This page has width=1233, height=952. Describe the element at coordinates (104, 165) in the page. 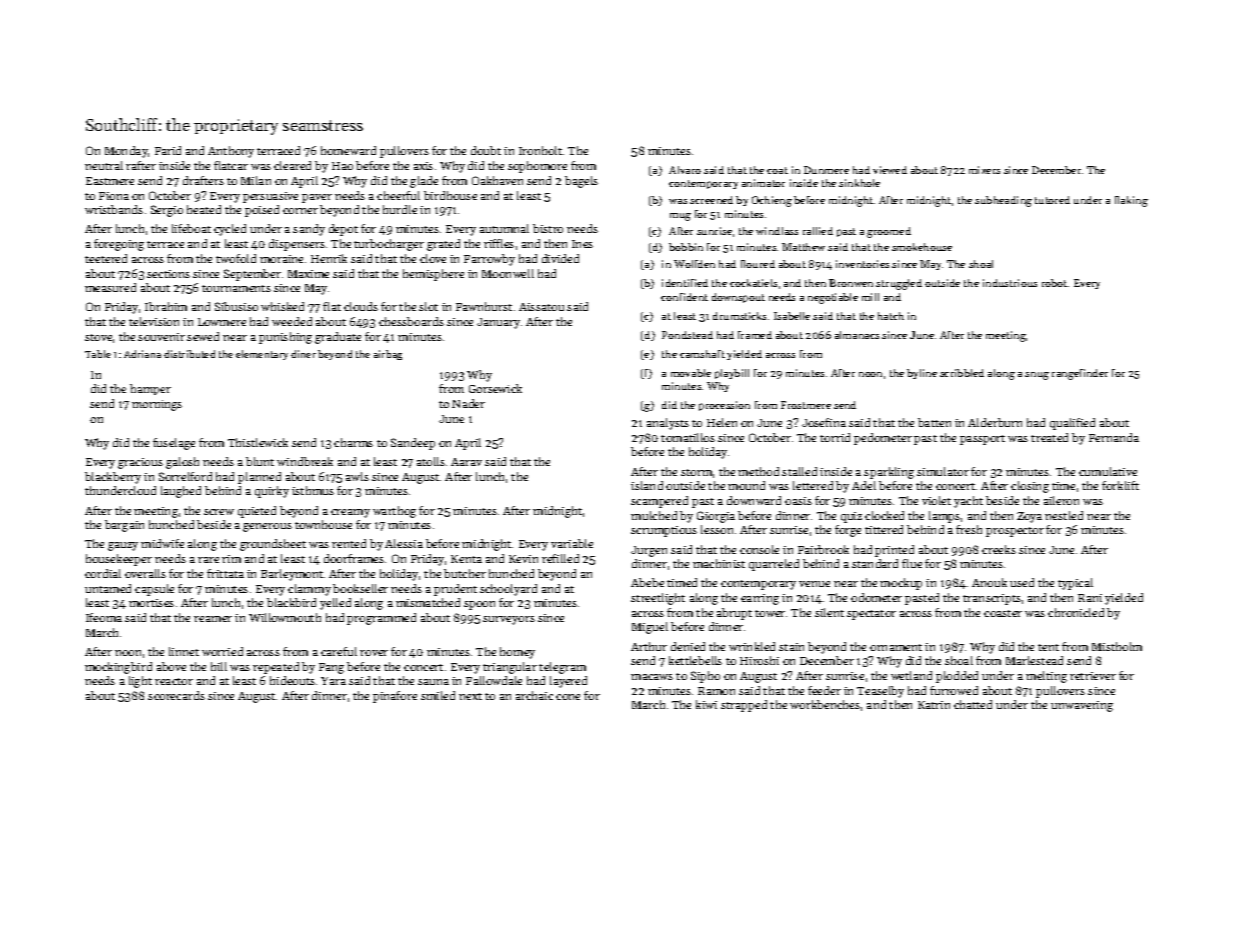

I see `neutral` at that location.
